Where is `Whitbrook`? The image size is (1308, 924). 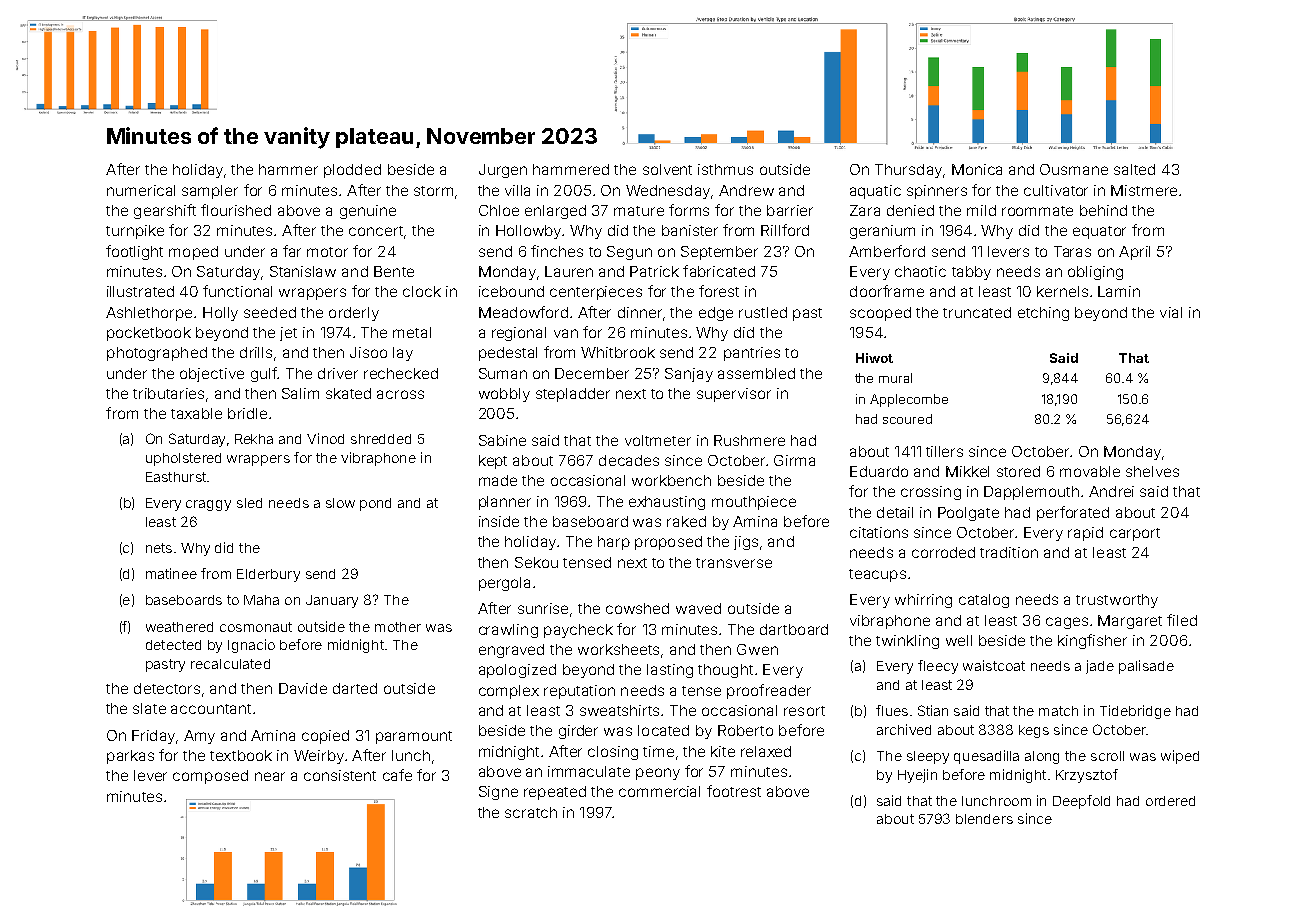
Whitbrook is located at coordinates (618, 352).
